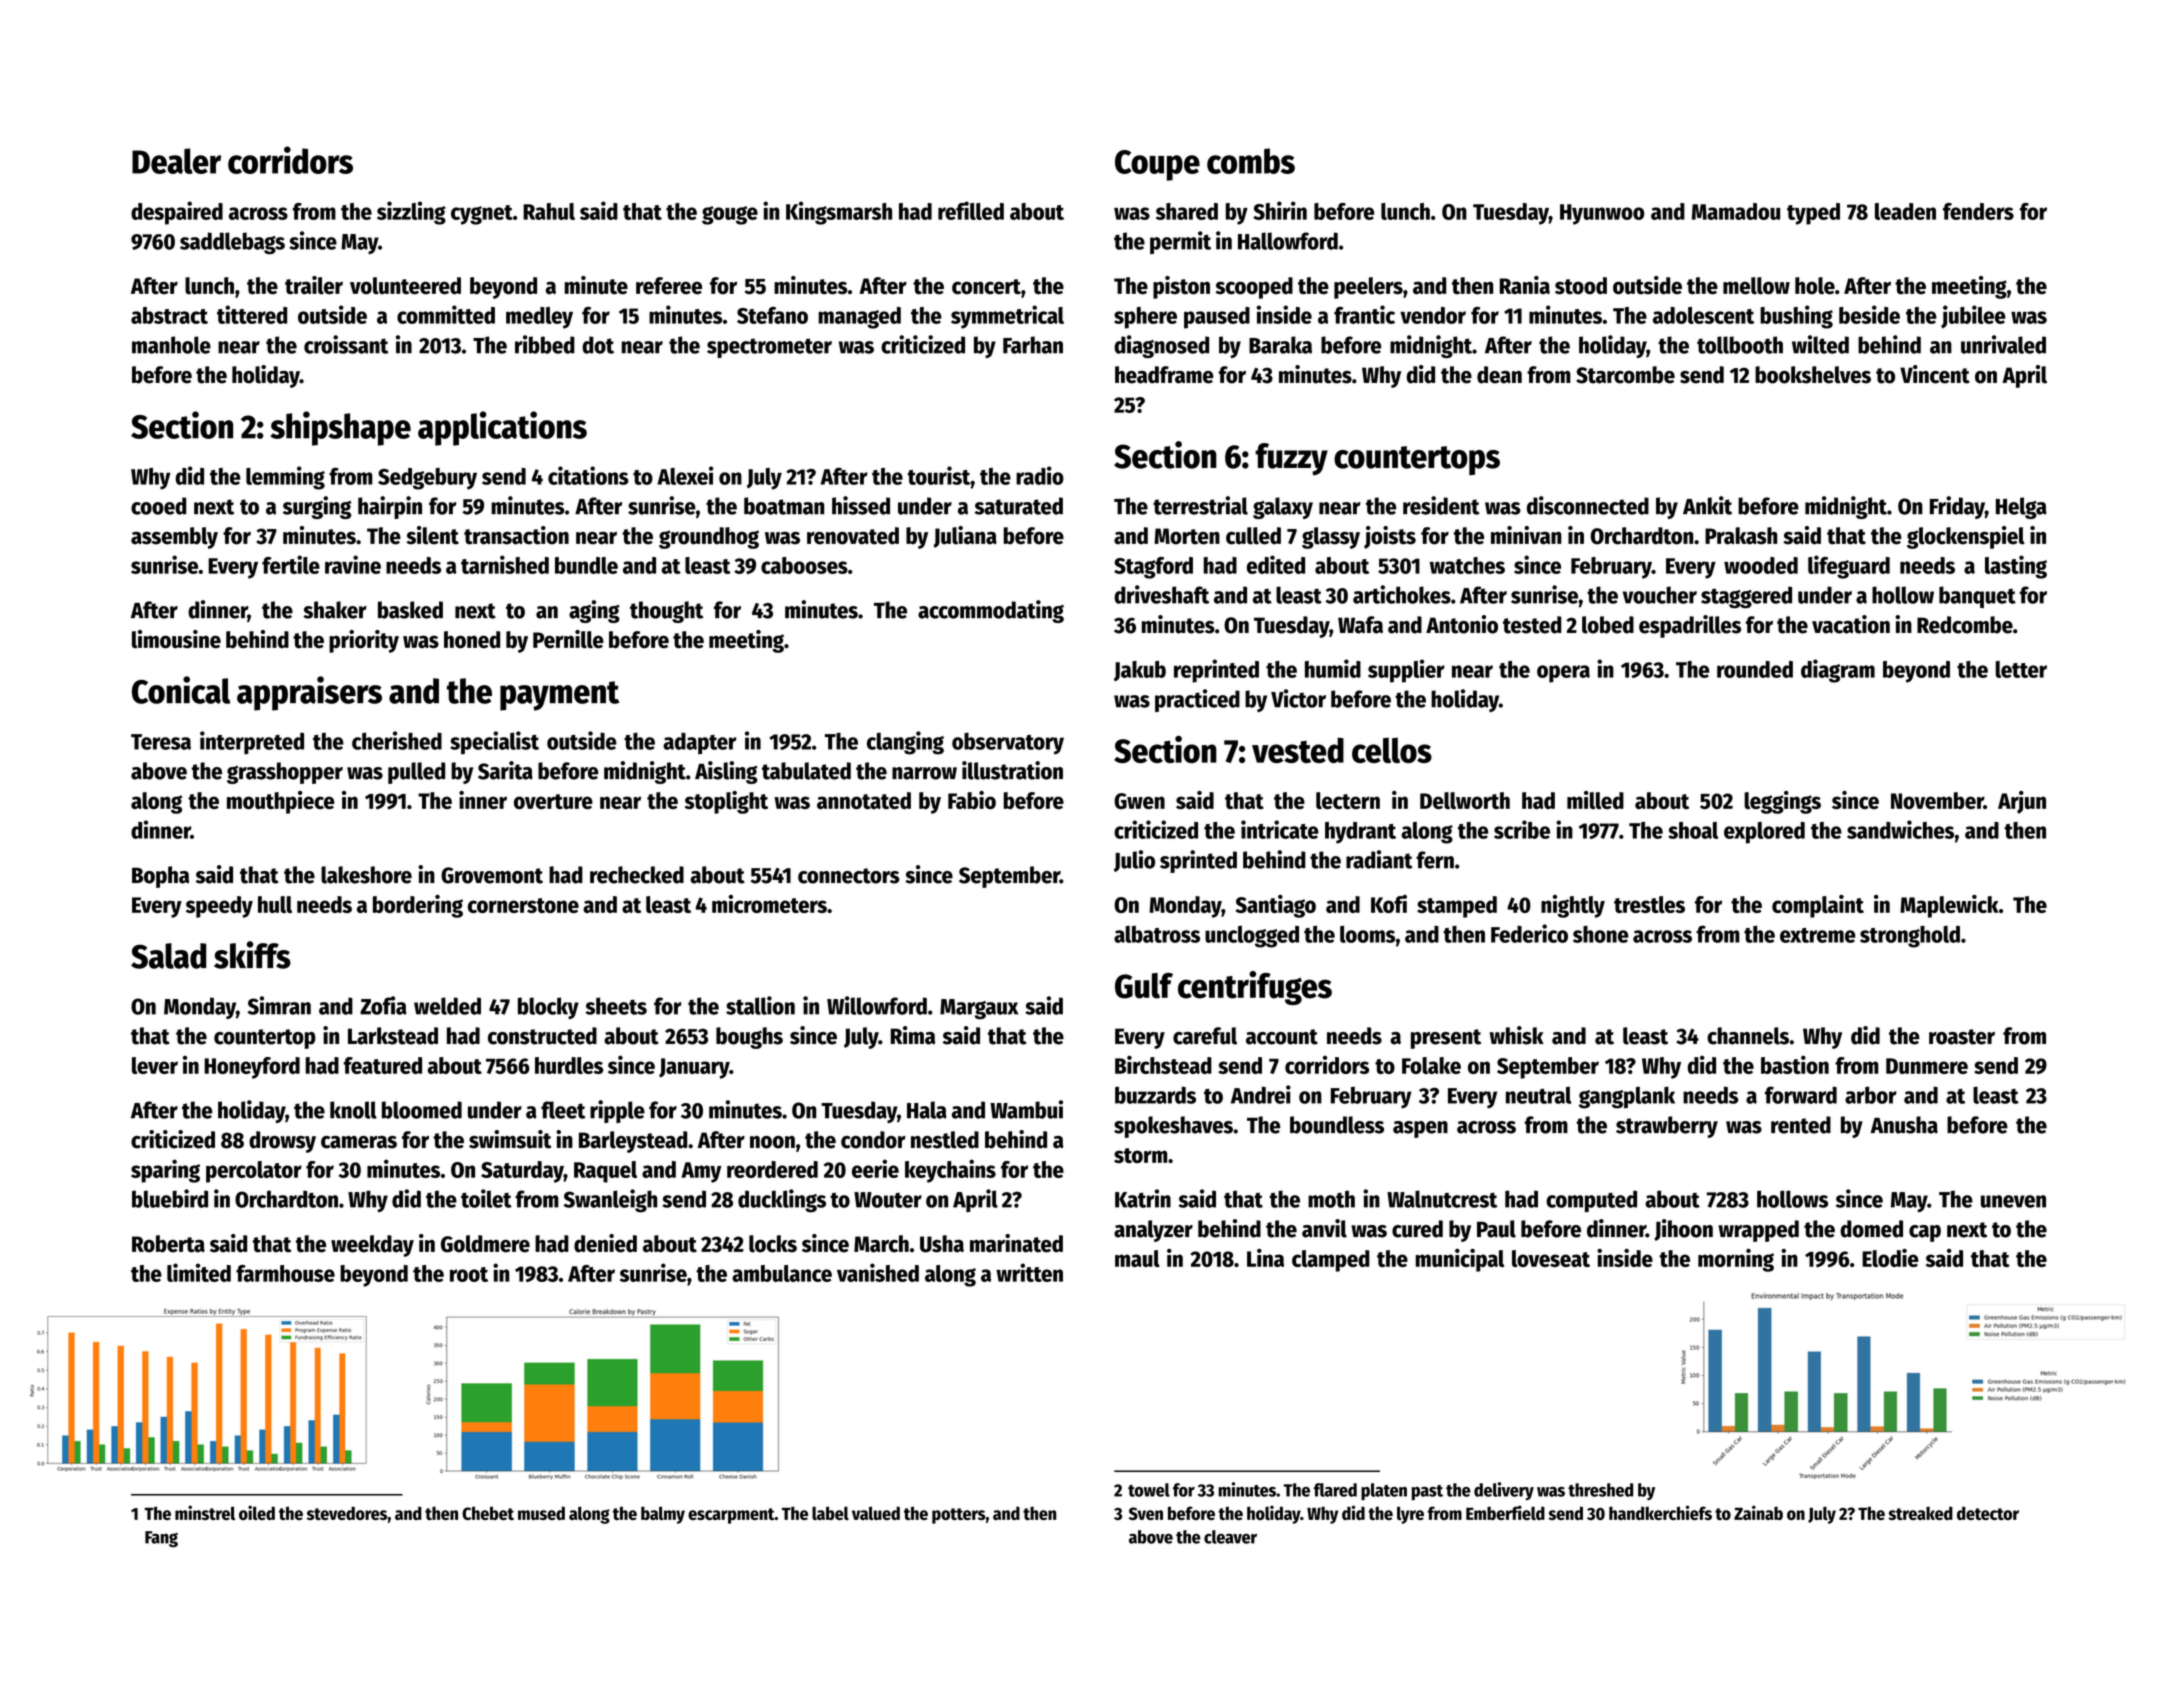  What do you see at coordinates (383, 1005) in the page?
I see `Zofia` at bounding box center [383, 1005].
